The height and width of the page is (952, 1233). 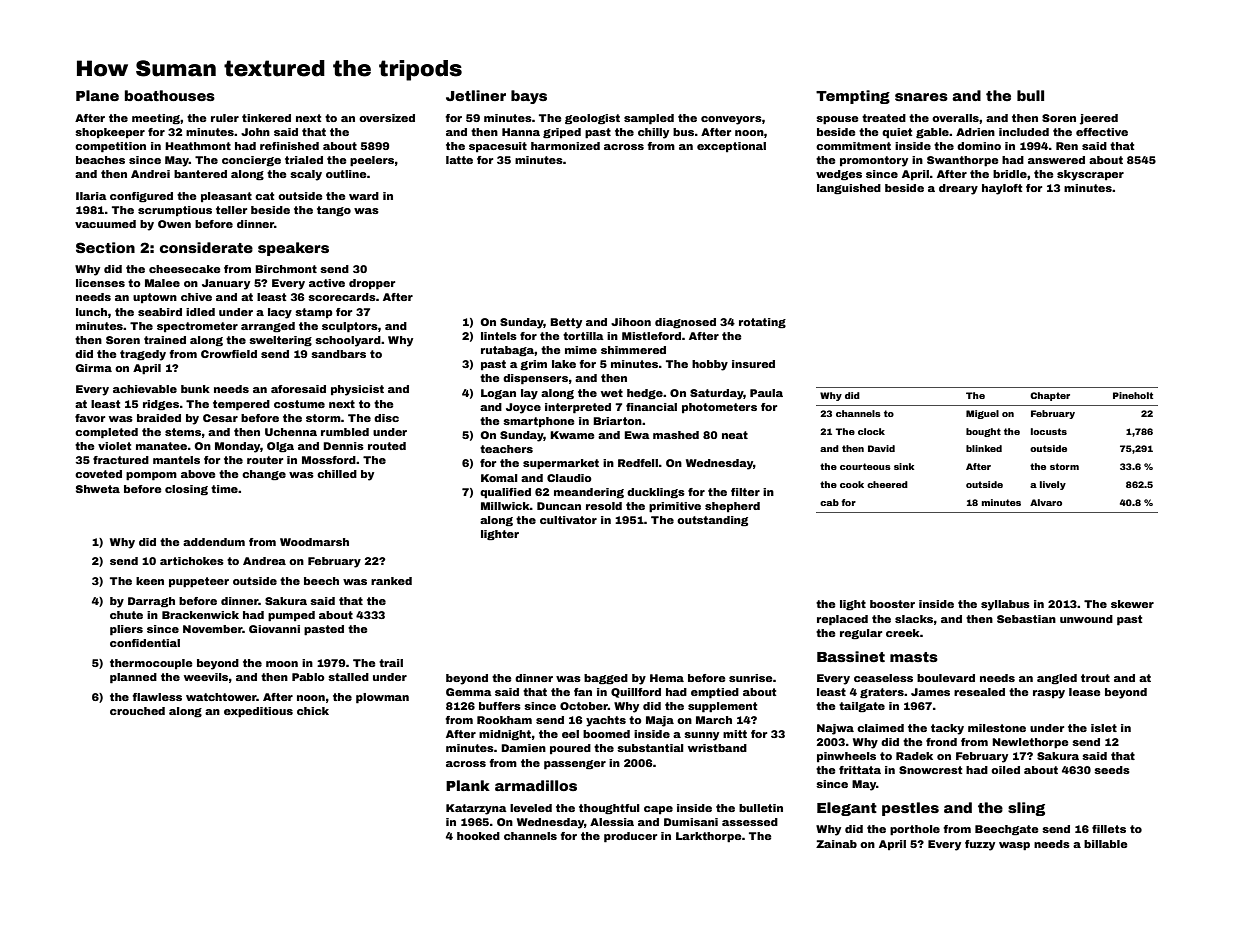 I want to click on teachers, so click(x=506, y=449).
